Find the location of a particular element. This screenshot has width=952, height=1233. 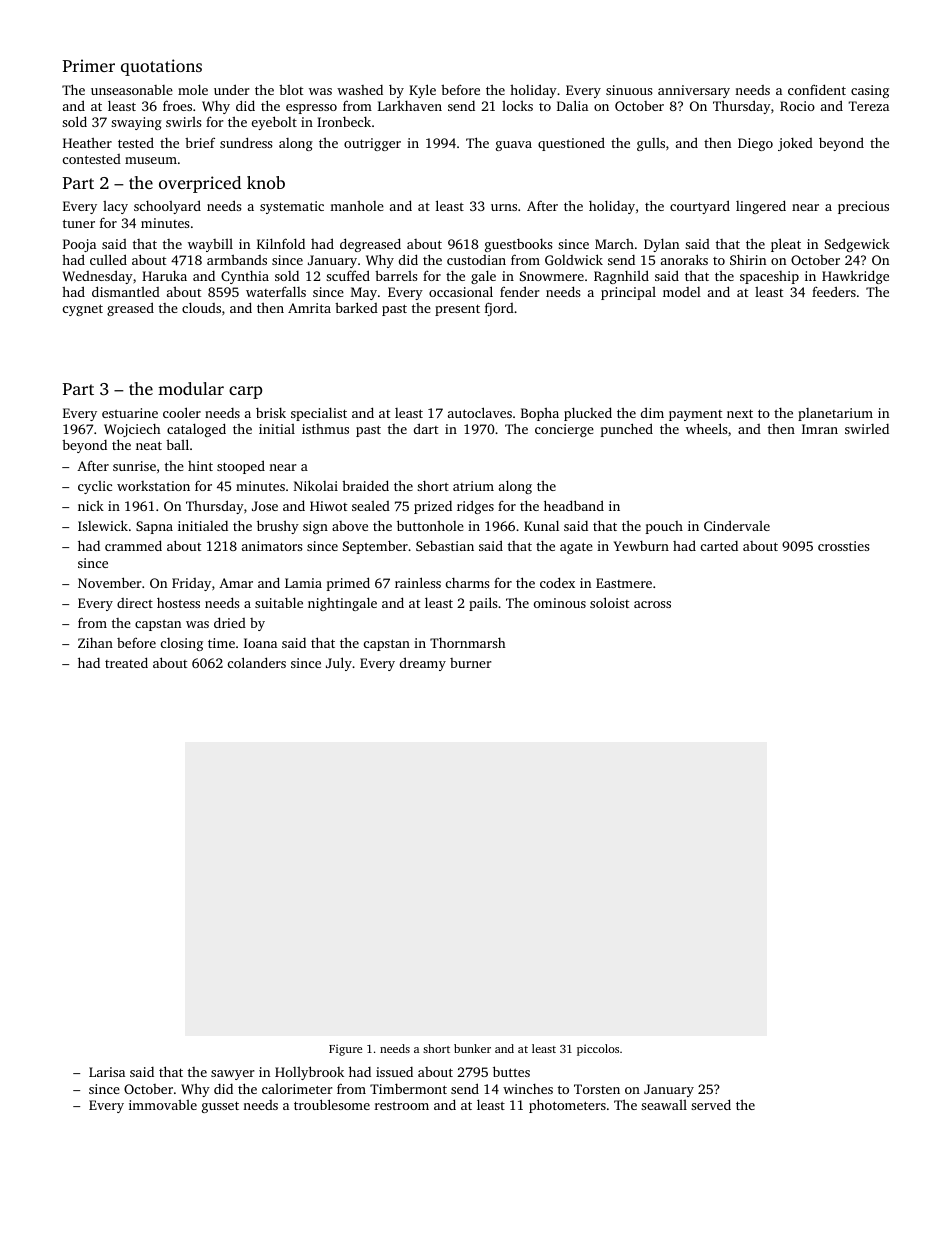

dreamy is located at coordinates (423, 664).
